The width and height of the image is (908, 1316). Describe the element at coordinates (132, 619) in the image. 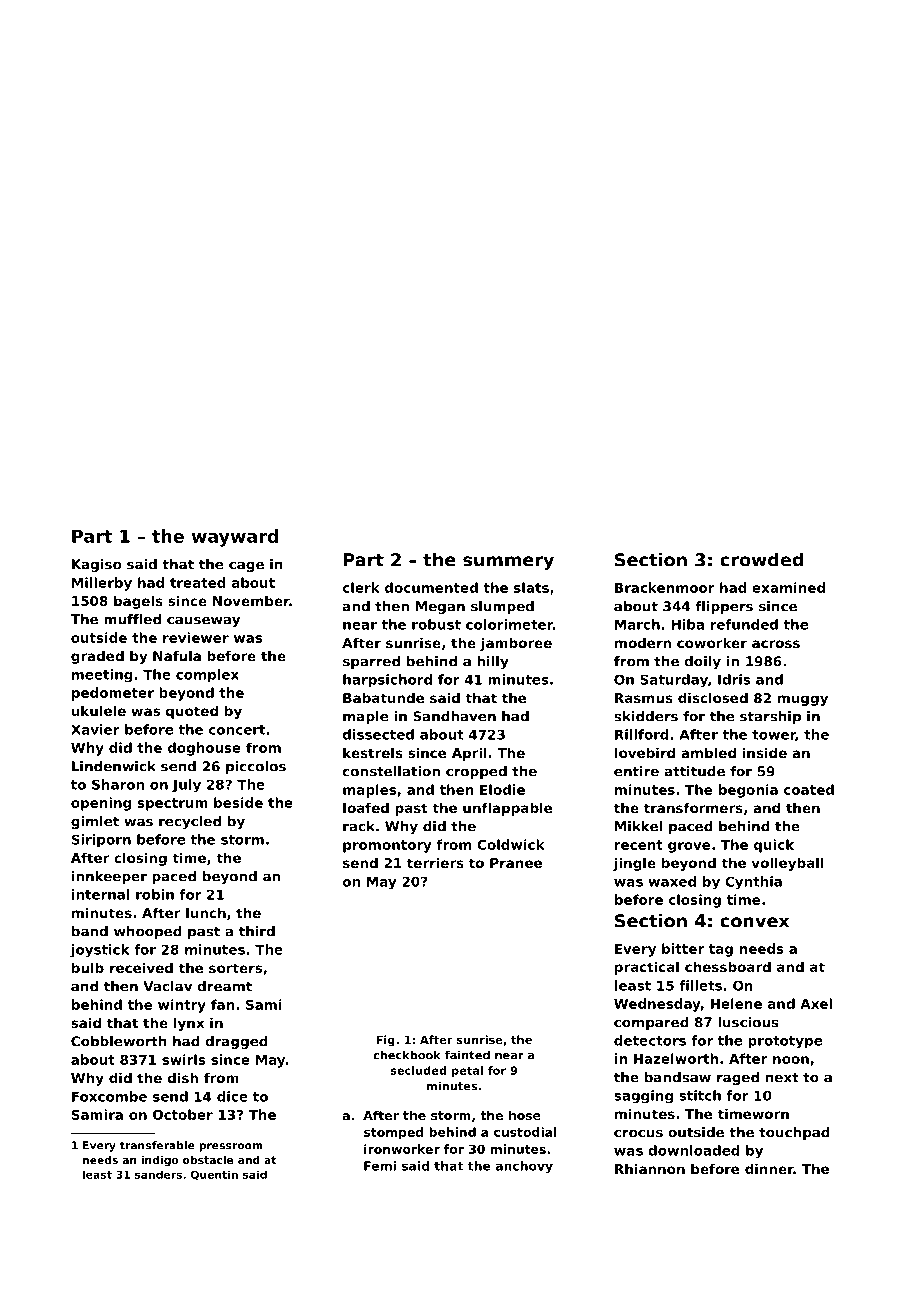

I see `muffled` at that location.
